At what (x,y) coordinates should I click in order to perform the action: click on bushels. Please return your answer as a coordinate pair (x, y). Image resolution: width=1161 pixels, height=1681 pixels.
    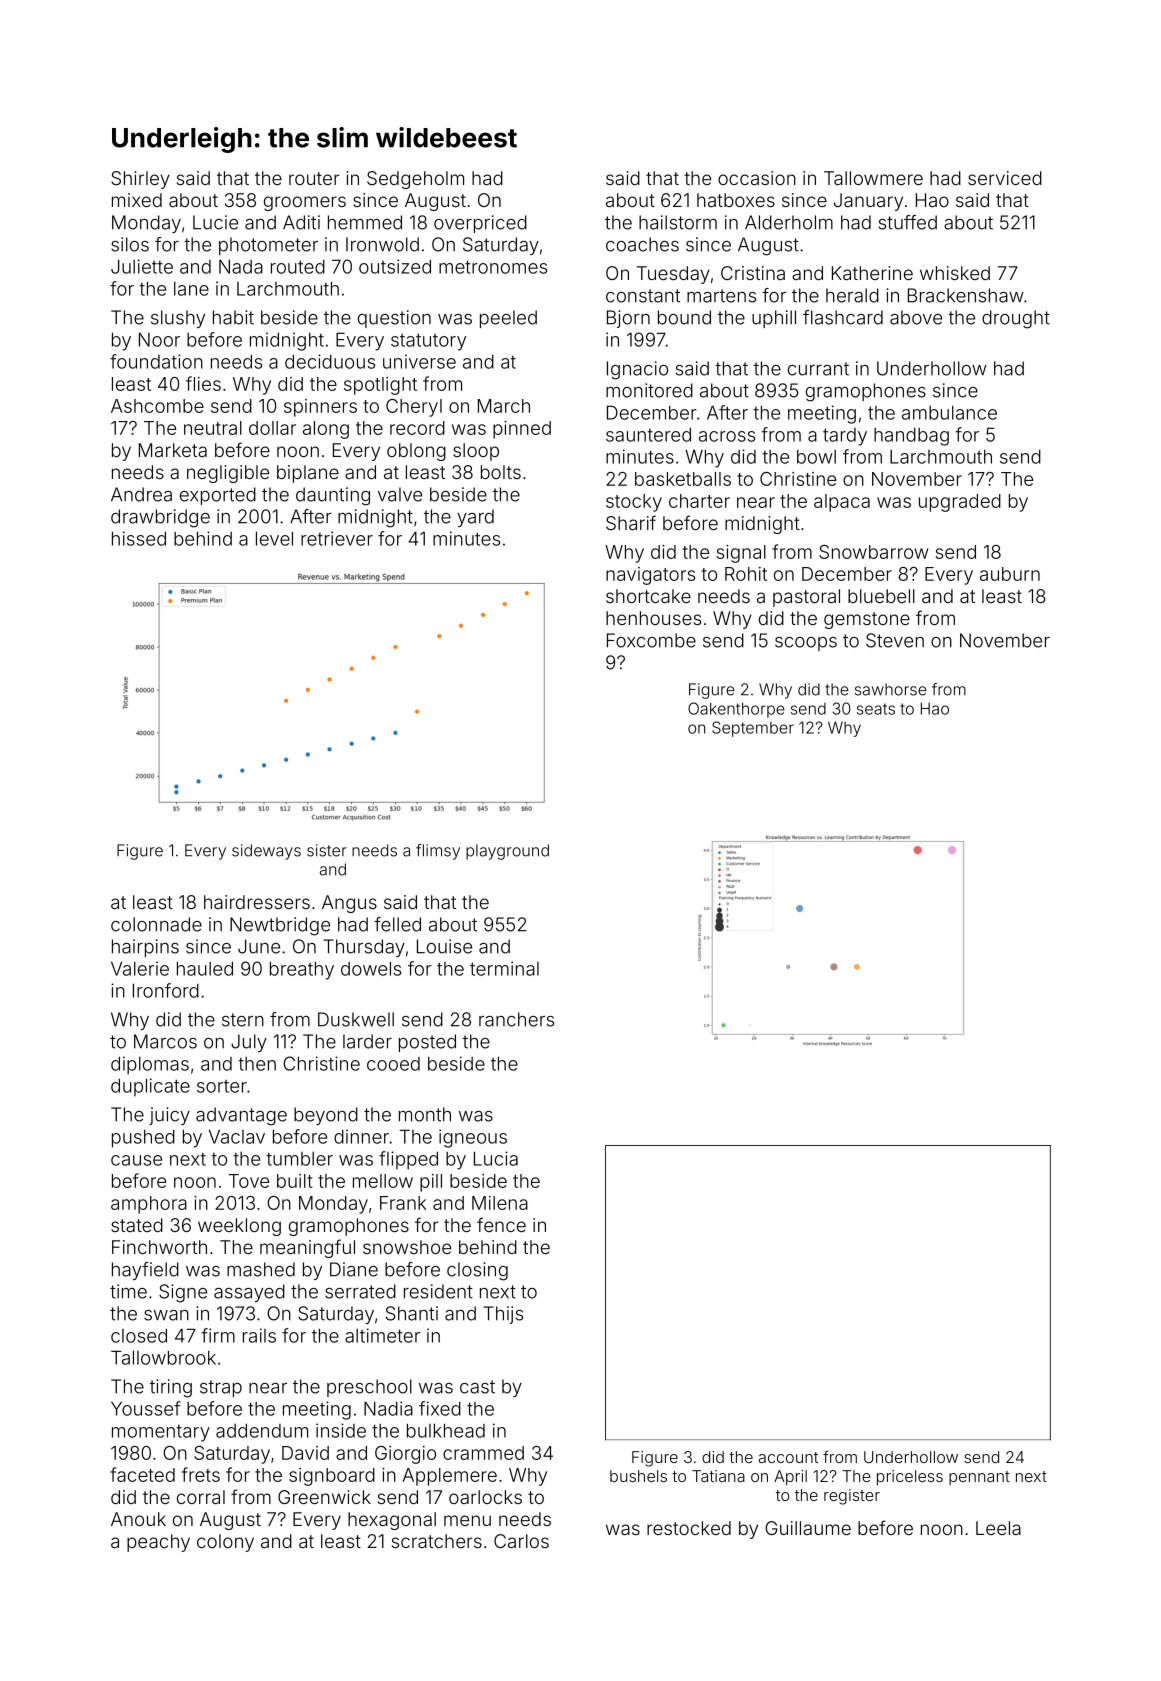
    Looking at the image, I should click on (638, 1476).
